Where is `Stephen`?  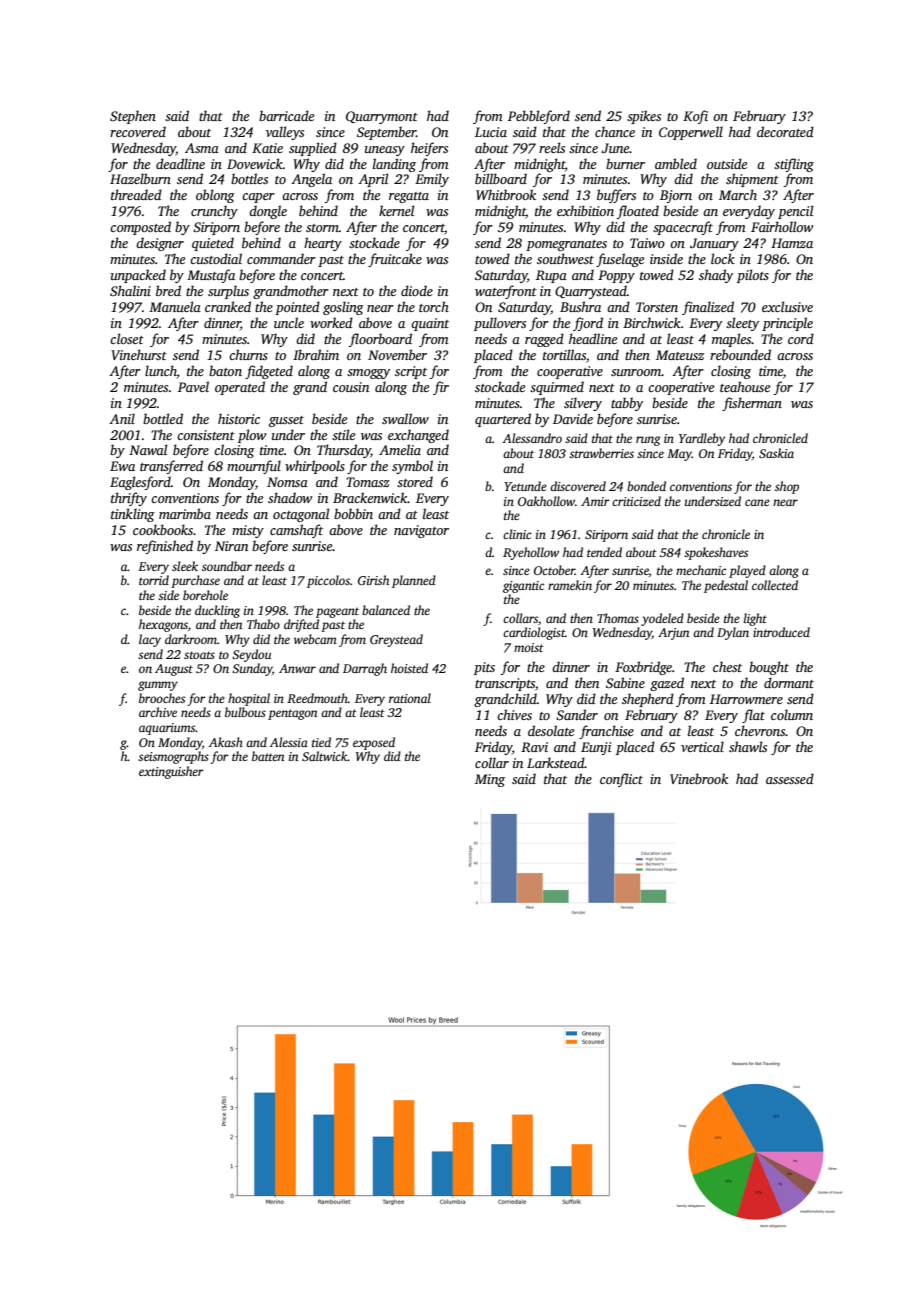
Stephen is located at coordinates (133, 117).
